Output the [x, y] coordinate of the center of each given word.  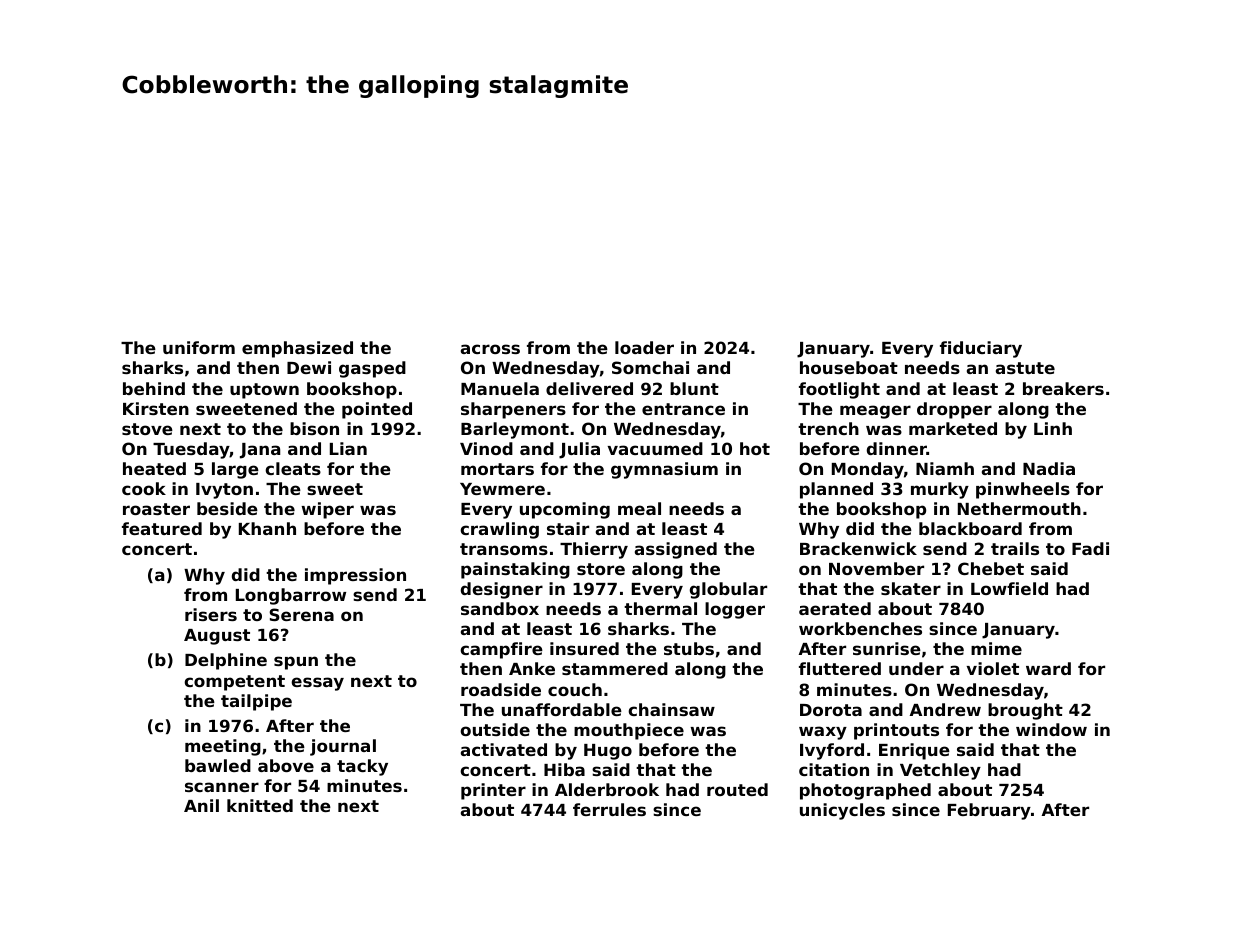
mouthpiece [629, 731]
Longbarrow [291, 596]
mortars [497, 469]
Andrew [945, 709]
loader [644, 347]
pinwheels [1023, 490]
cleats [293, 468]
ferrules [609, 809]
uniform [199, 347]
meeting [223, 747]
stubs [689, 648]
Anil [201, 805]
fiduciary [981, 349]
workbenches [860, 628]
